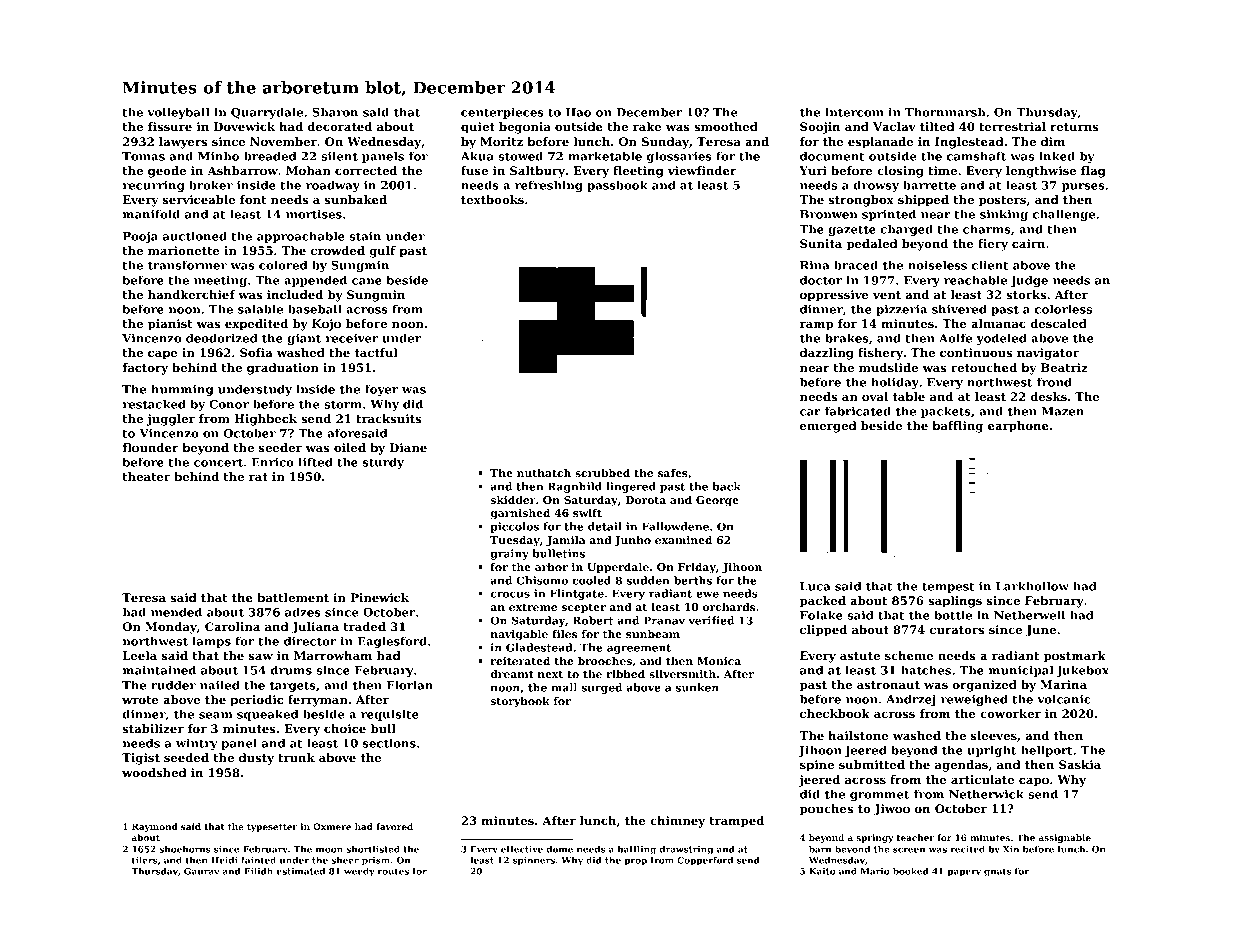 The image size is (1233, 952). What do you see at coordinates (308, 170) in the image?
I see `Mohan` at bounding box center [308, 170].
